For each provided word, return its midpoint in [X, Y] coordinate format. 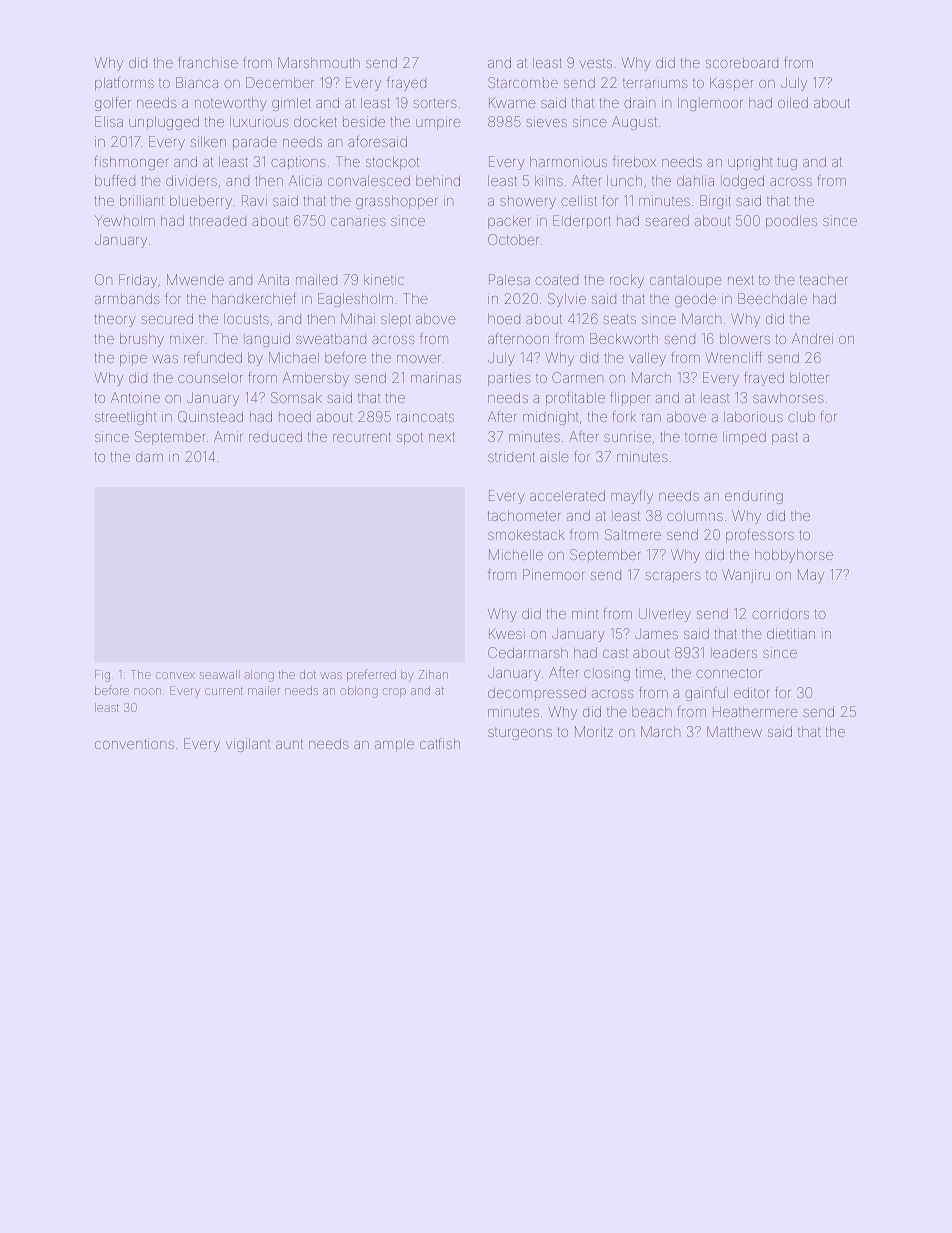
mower [419, 359]
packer [509, 222]
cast [615, 653]
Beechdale [772, 298]
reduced [275, 436]
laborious [753, 416]
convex [175, 675]
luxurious [259, 122]
